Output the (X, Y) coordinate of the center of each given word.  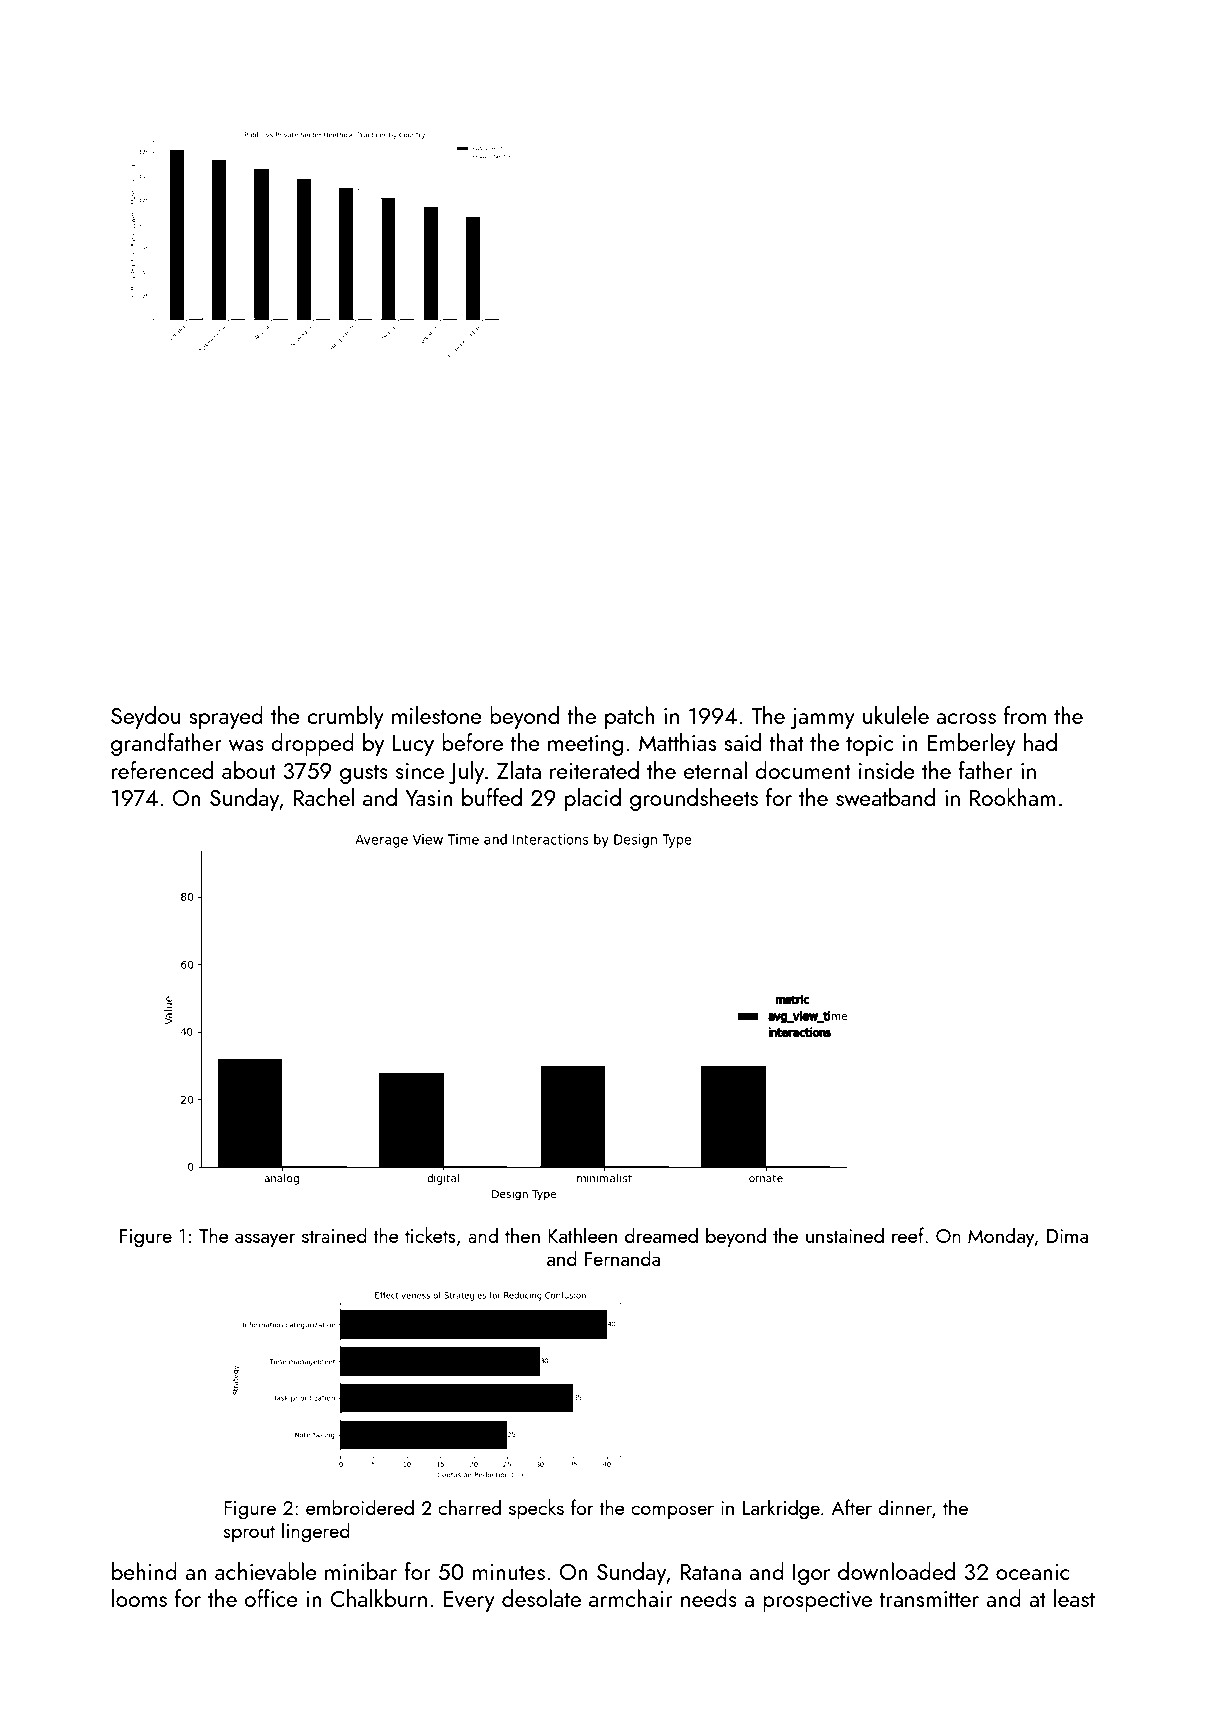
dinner (905, 1507)
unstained (845, 1235)
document (803, 770)
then (522, 1235)
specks (536, 1509)
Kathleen (582, 1235)
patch (630, 717)
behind (144, 1571)
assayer (265, 1240)
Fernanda (622, 1258)
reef (908, 1235)
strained (334, 1235)
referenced (162, 770)
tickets (430, 1235)
